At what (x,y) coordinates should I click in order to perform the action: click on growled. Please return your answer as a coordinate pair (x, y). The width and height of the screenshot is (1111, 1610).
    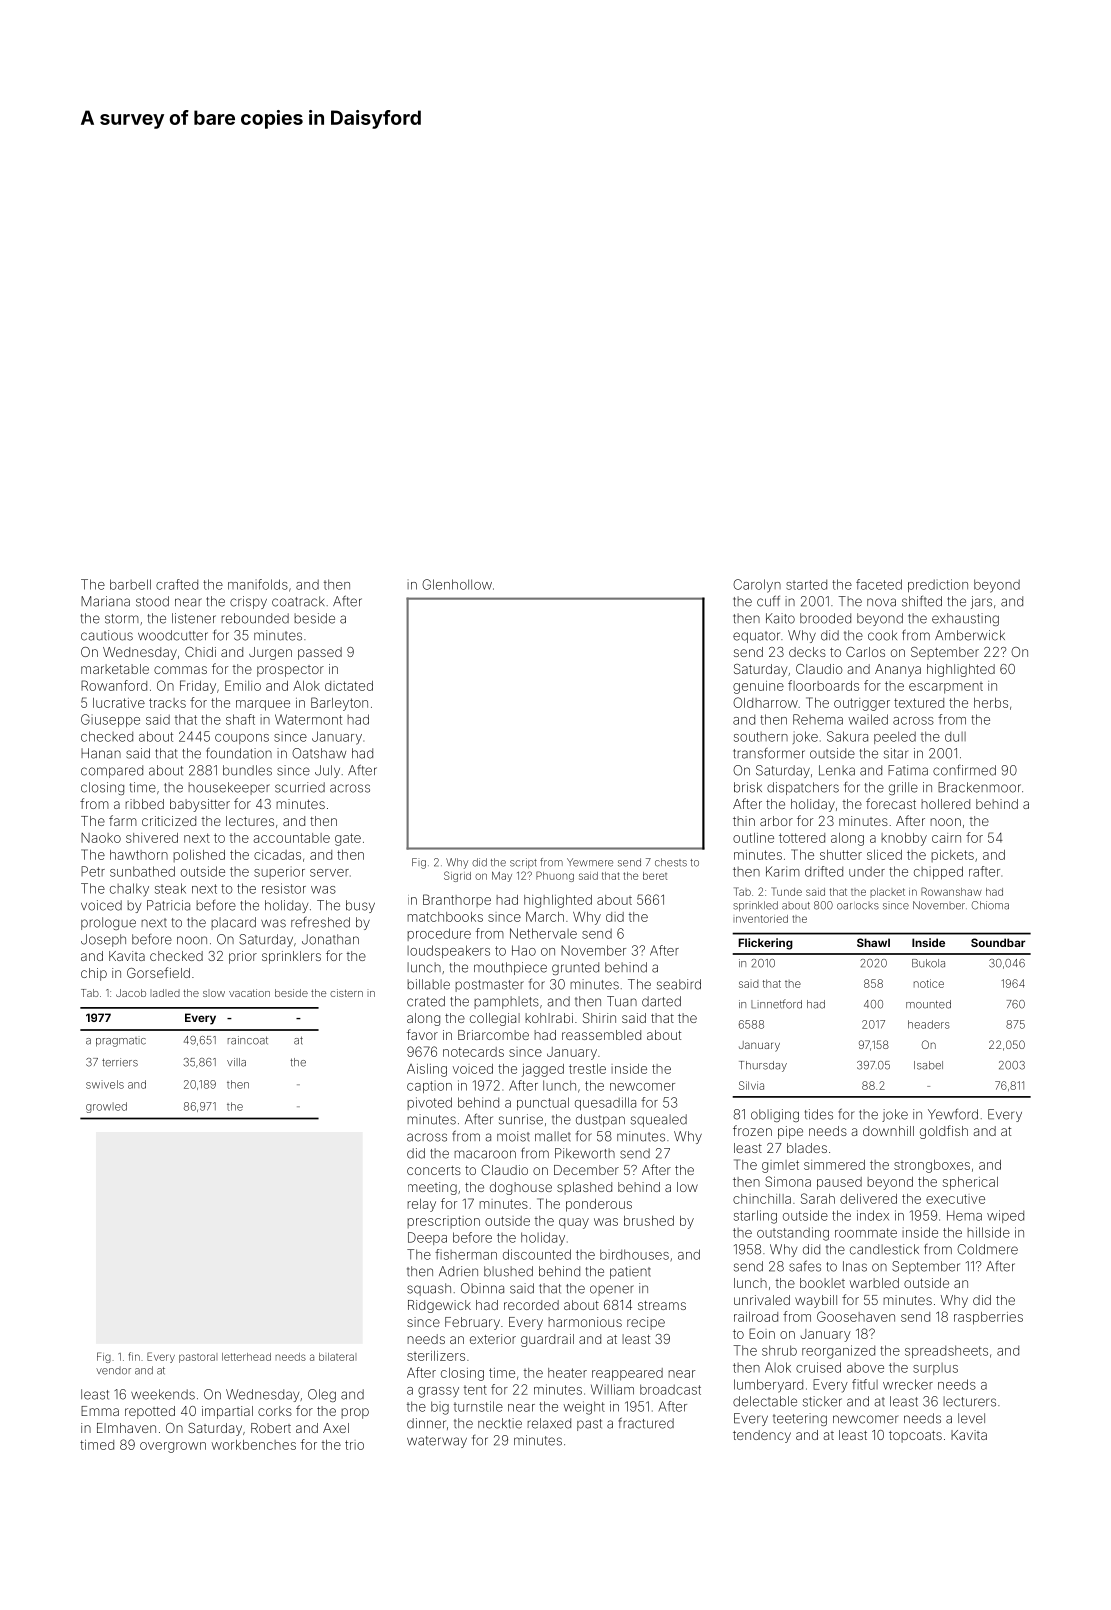
    Looking at the image, I should click on (106, 1107).
